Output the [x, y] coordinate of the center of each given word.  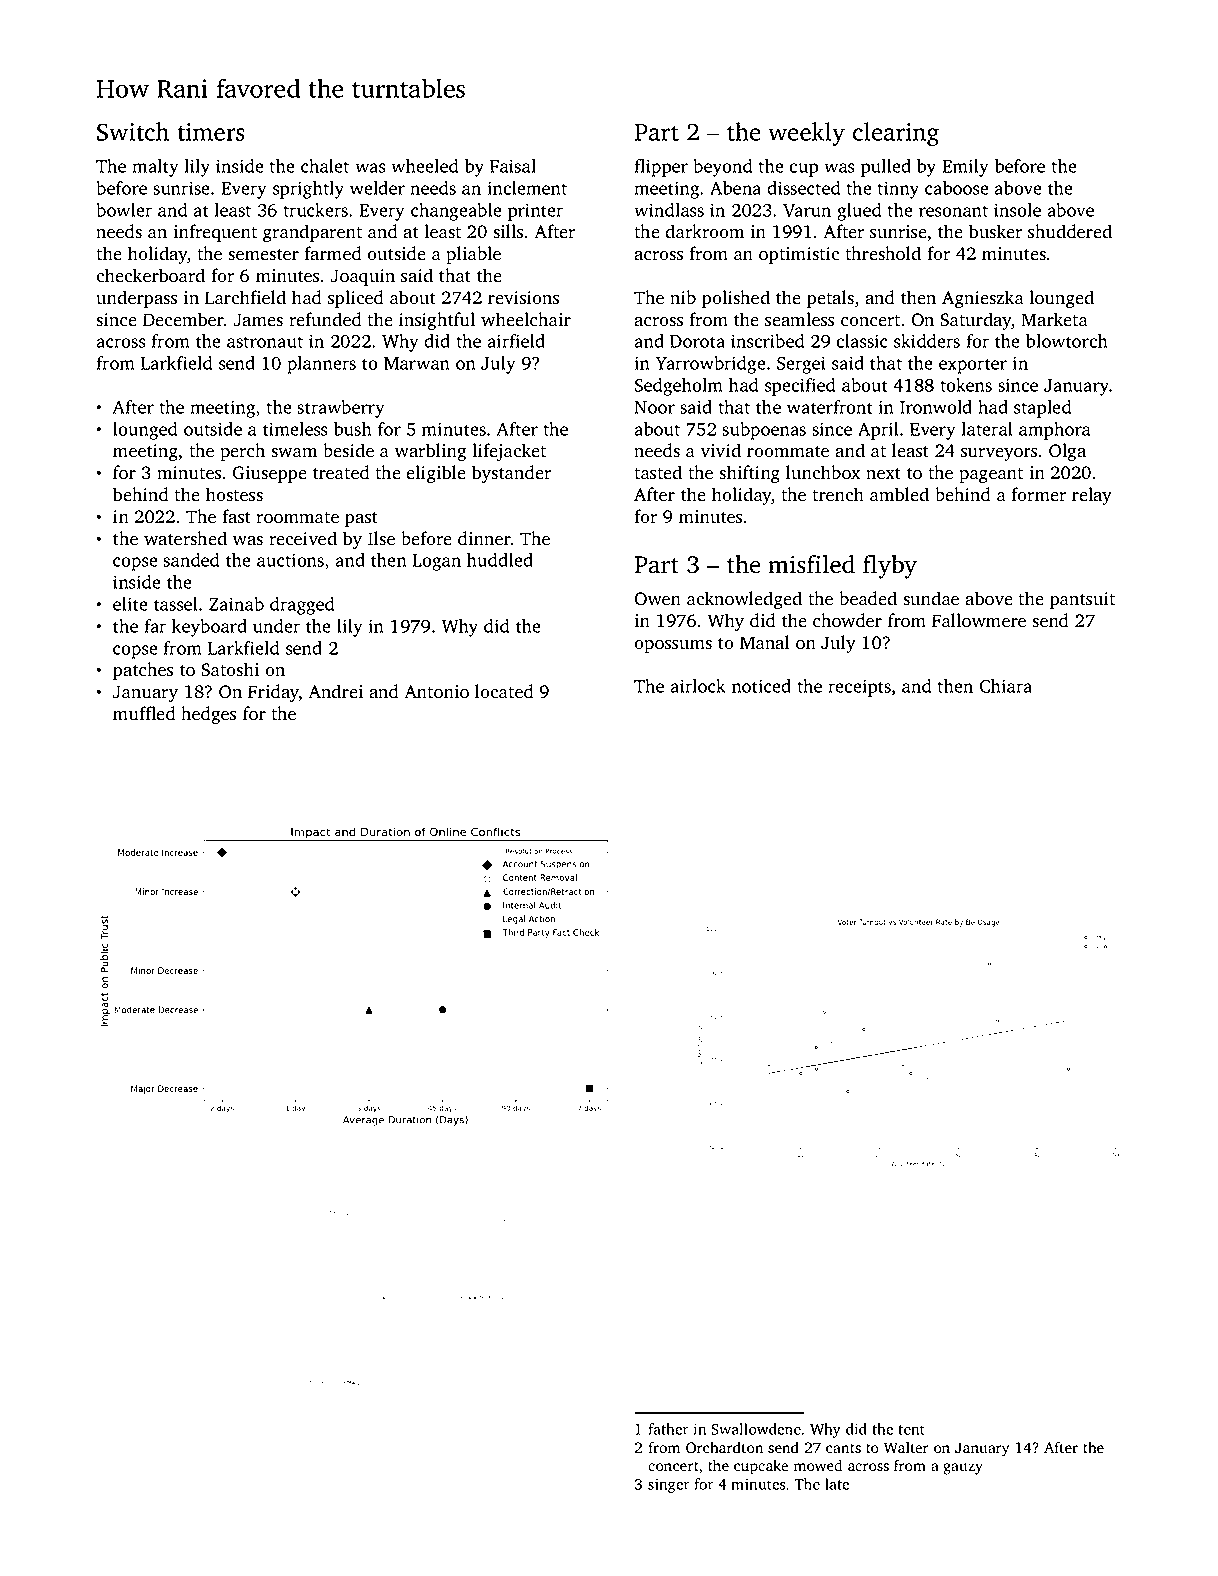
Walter [906, 1447]
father [668, 1429]
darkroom [704, 231]
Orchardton [724, 1447]
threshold [883, 253]
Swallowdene [756, 1429]
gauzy [963, 1469]
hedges [208, 715]
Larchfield [245, 297]
